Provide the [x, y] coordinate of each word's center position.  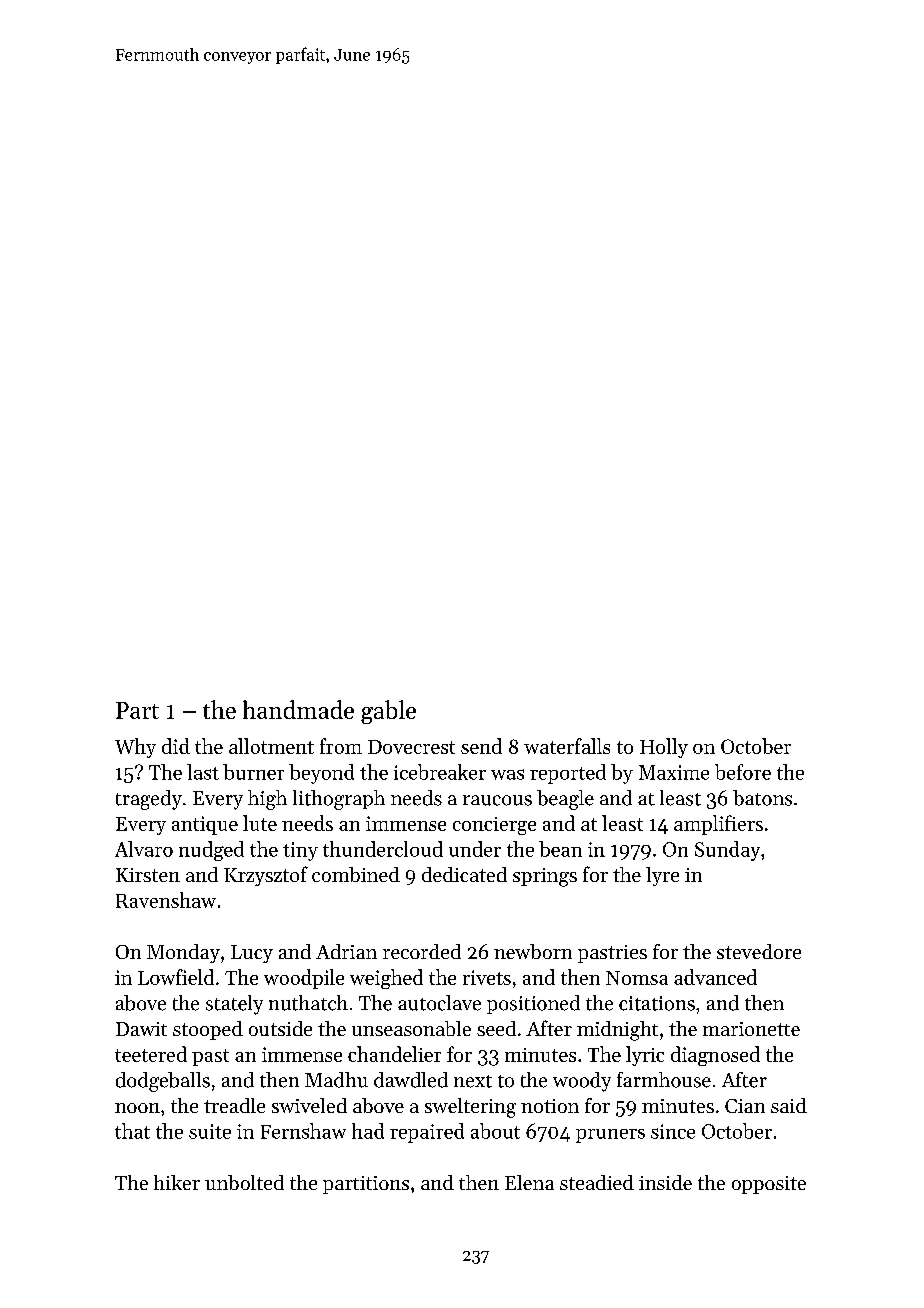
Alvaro [144, 849]
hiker [177, 1182]
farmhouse [664, 1080]
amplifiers [718, 825]
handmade [298, 709]
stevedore [759, 951]
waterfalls [567, 746]
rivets [487, 977]
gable [388, 712]
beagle [565, 800]
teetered [151, 1054]
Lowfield [176, 977]
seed [496, 1028]
